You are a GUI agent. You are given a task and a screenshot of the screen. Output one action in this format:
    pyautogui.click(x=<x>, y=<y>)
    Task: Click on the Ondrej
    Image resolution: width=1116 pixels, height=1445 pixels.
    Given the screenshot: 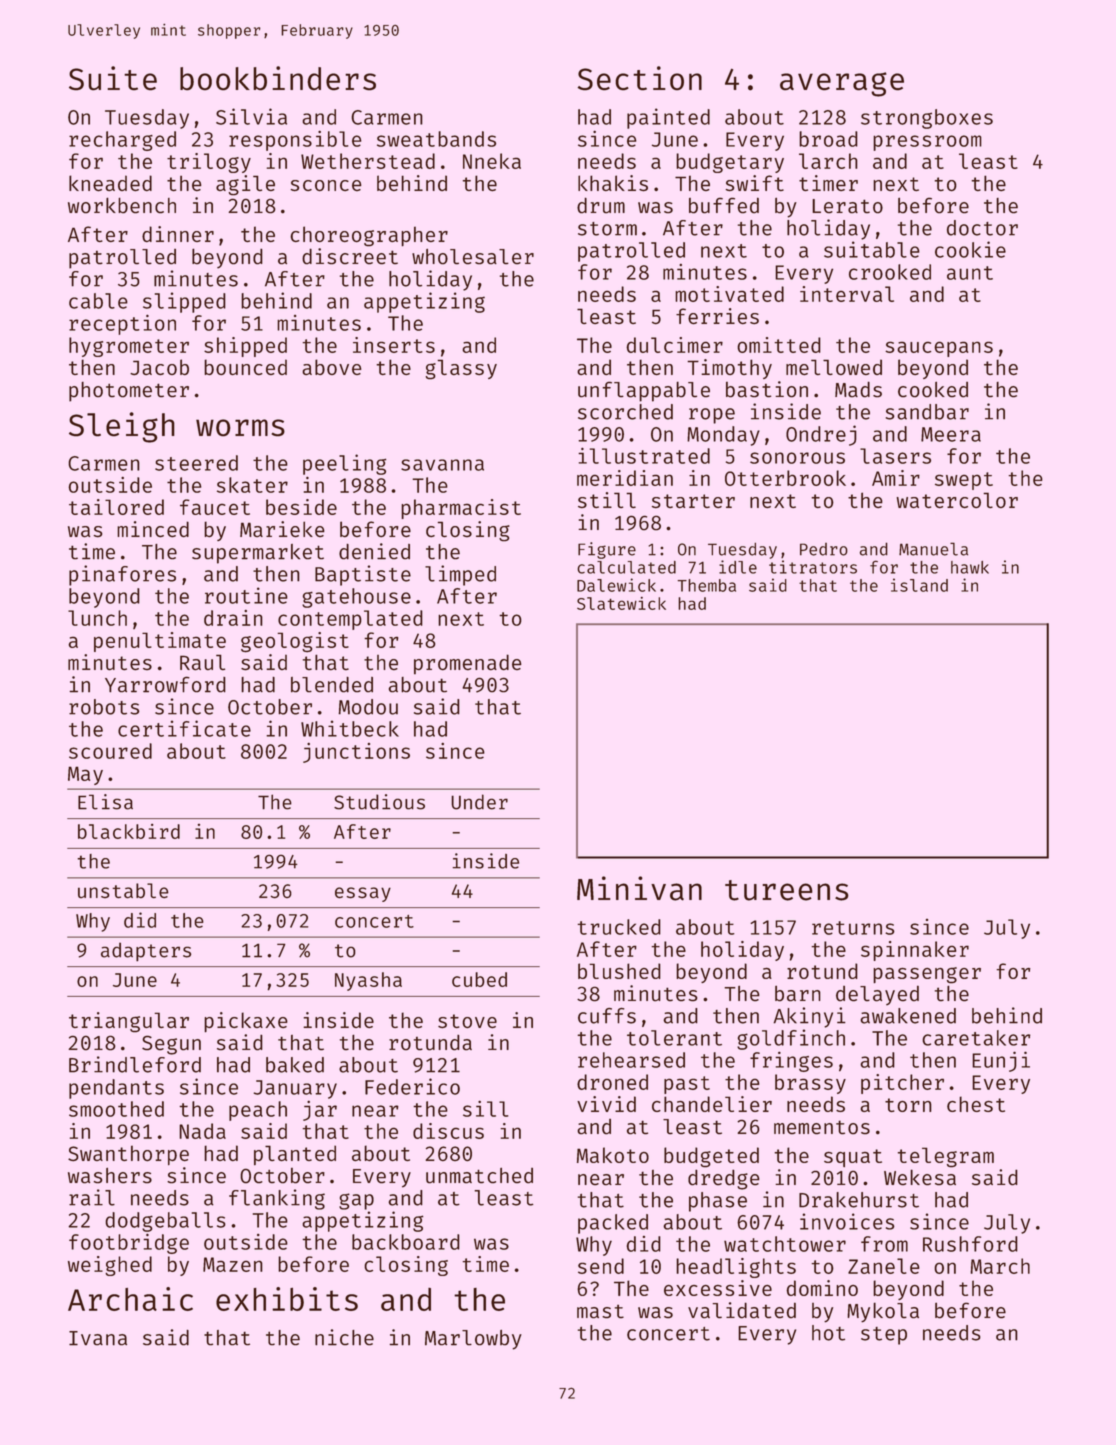 What is the action you would take?
    pyautogui.click(x=821, y=435)
